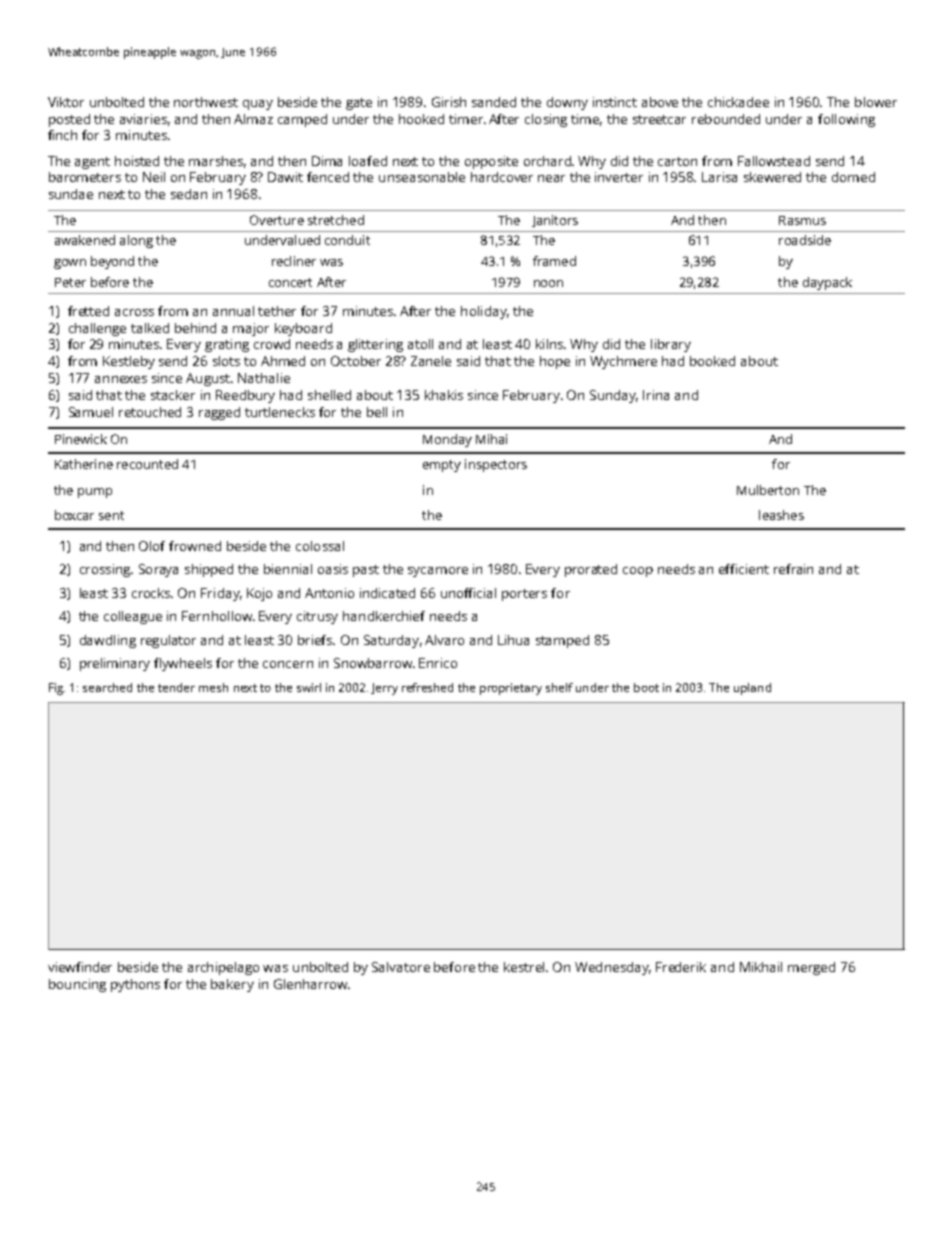  What do you see at coordinates (447, 440) in the screenshot?
I see `Monday` at bounding box center [447, 440].
